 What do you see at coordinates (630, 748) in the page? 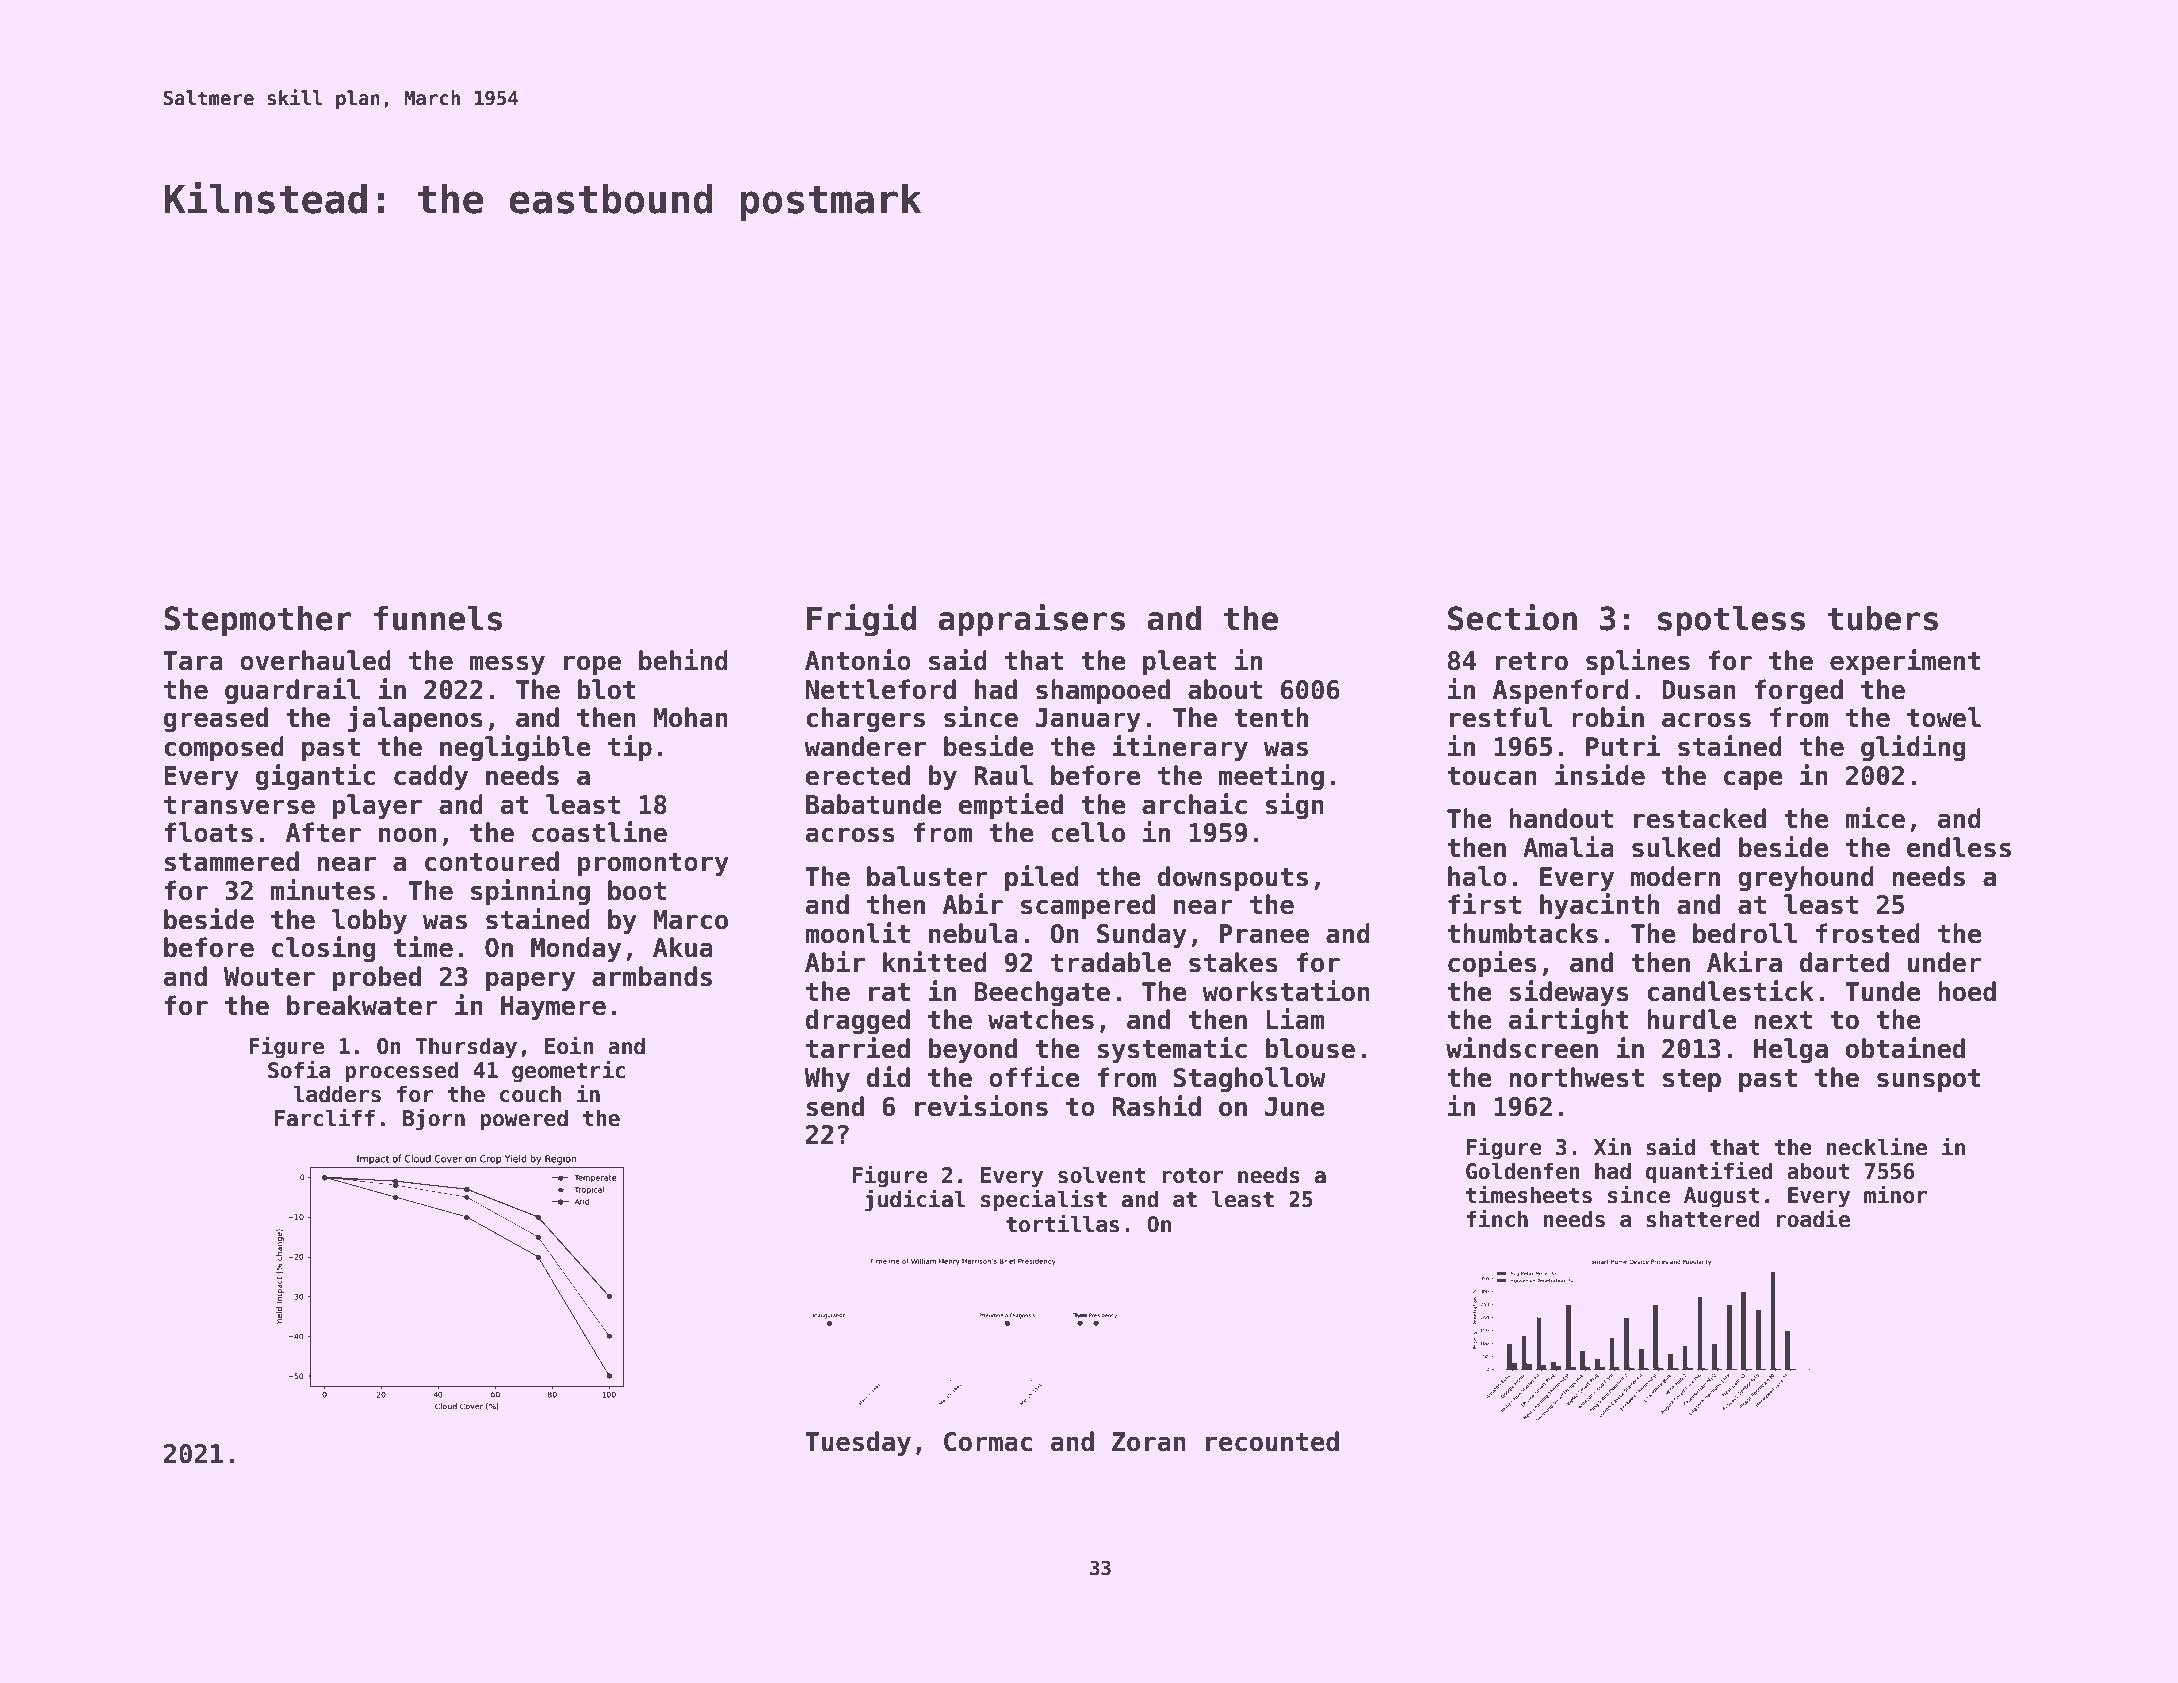
I see `tip` at bounding box center [630, 748].
